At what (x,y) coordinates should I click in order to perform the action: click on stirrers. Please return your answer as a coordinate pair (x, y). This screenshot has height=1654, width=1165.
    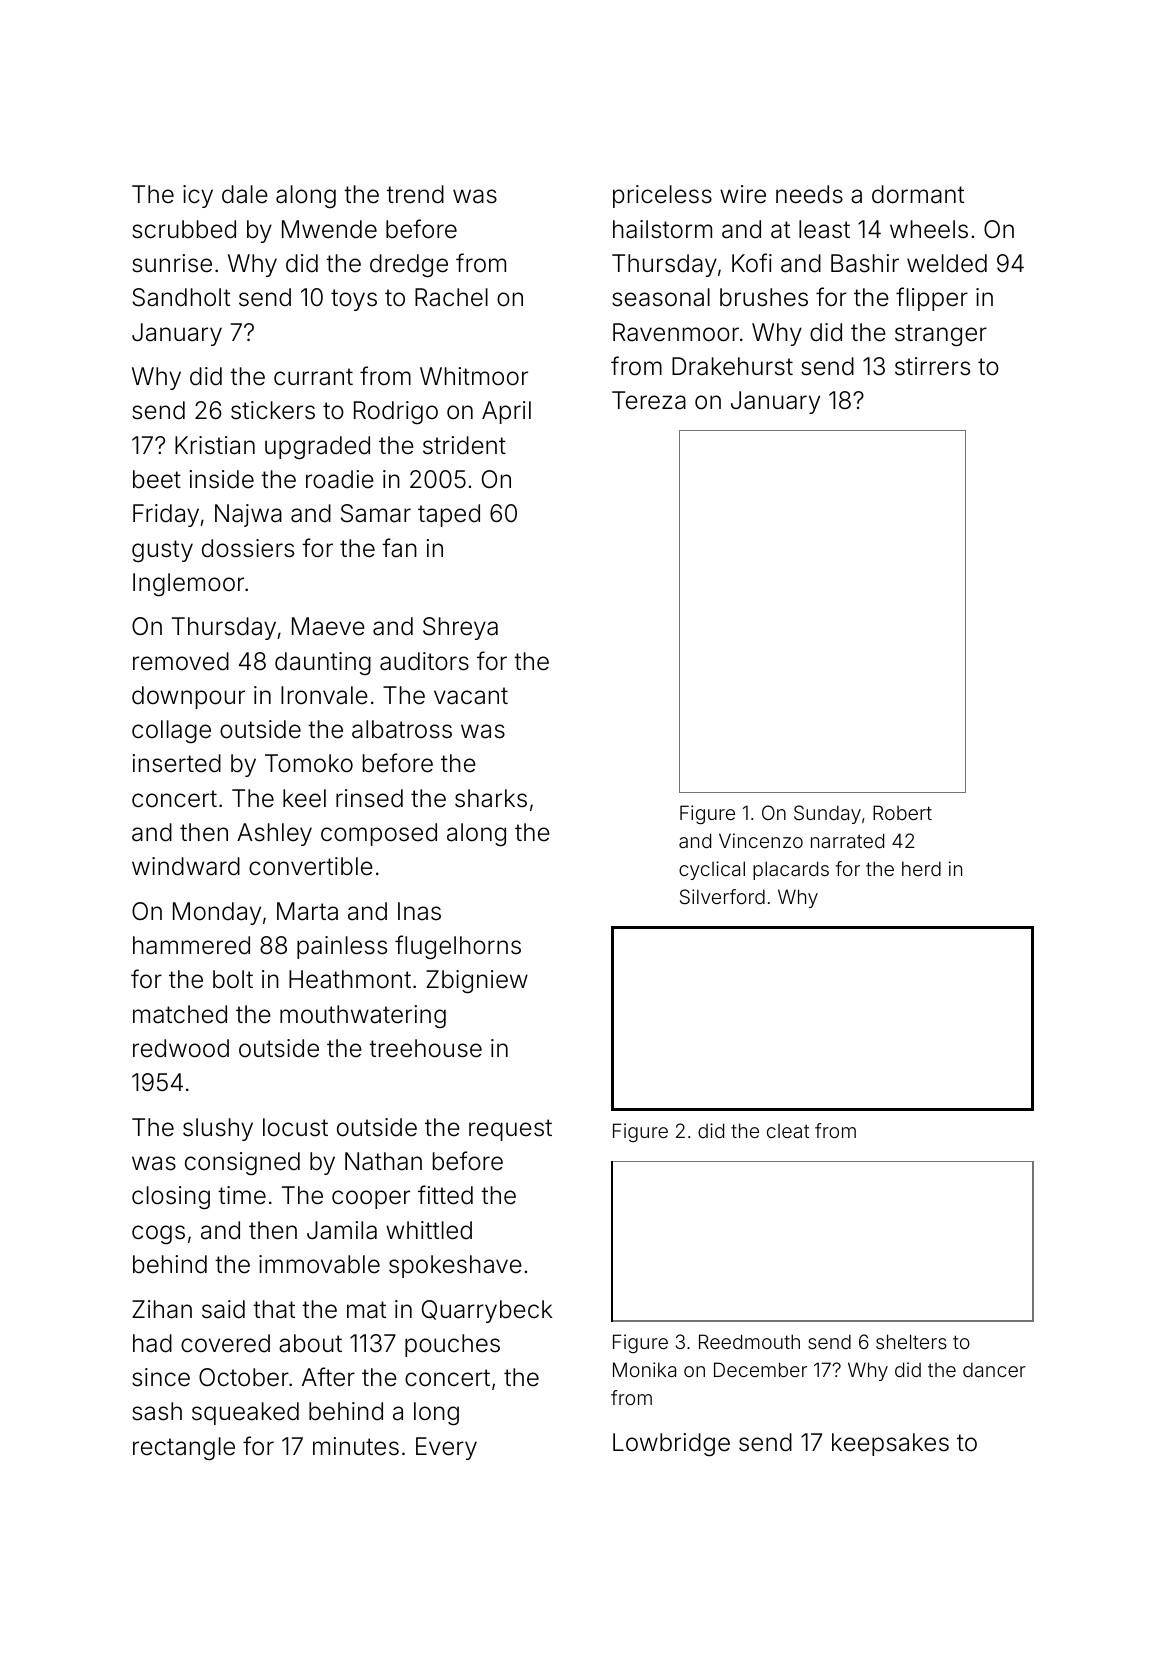
    Looking at the image, I should click on (932, 366).
